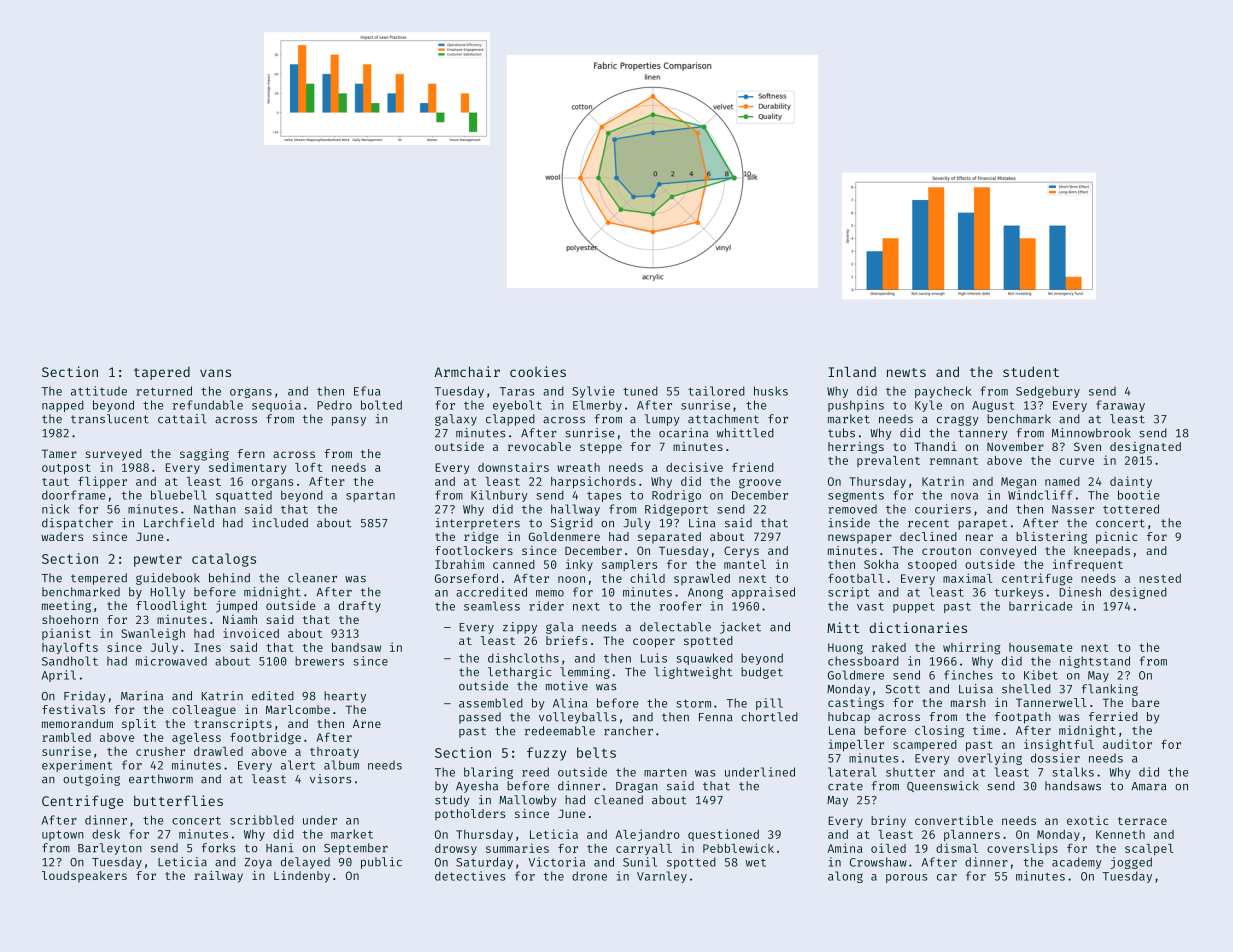 The height and width of the page is (952, 1233). I want to click on tapered, so click(162, 373).
